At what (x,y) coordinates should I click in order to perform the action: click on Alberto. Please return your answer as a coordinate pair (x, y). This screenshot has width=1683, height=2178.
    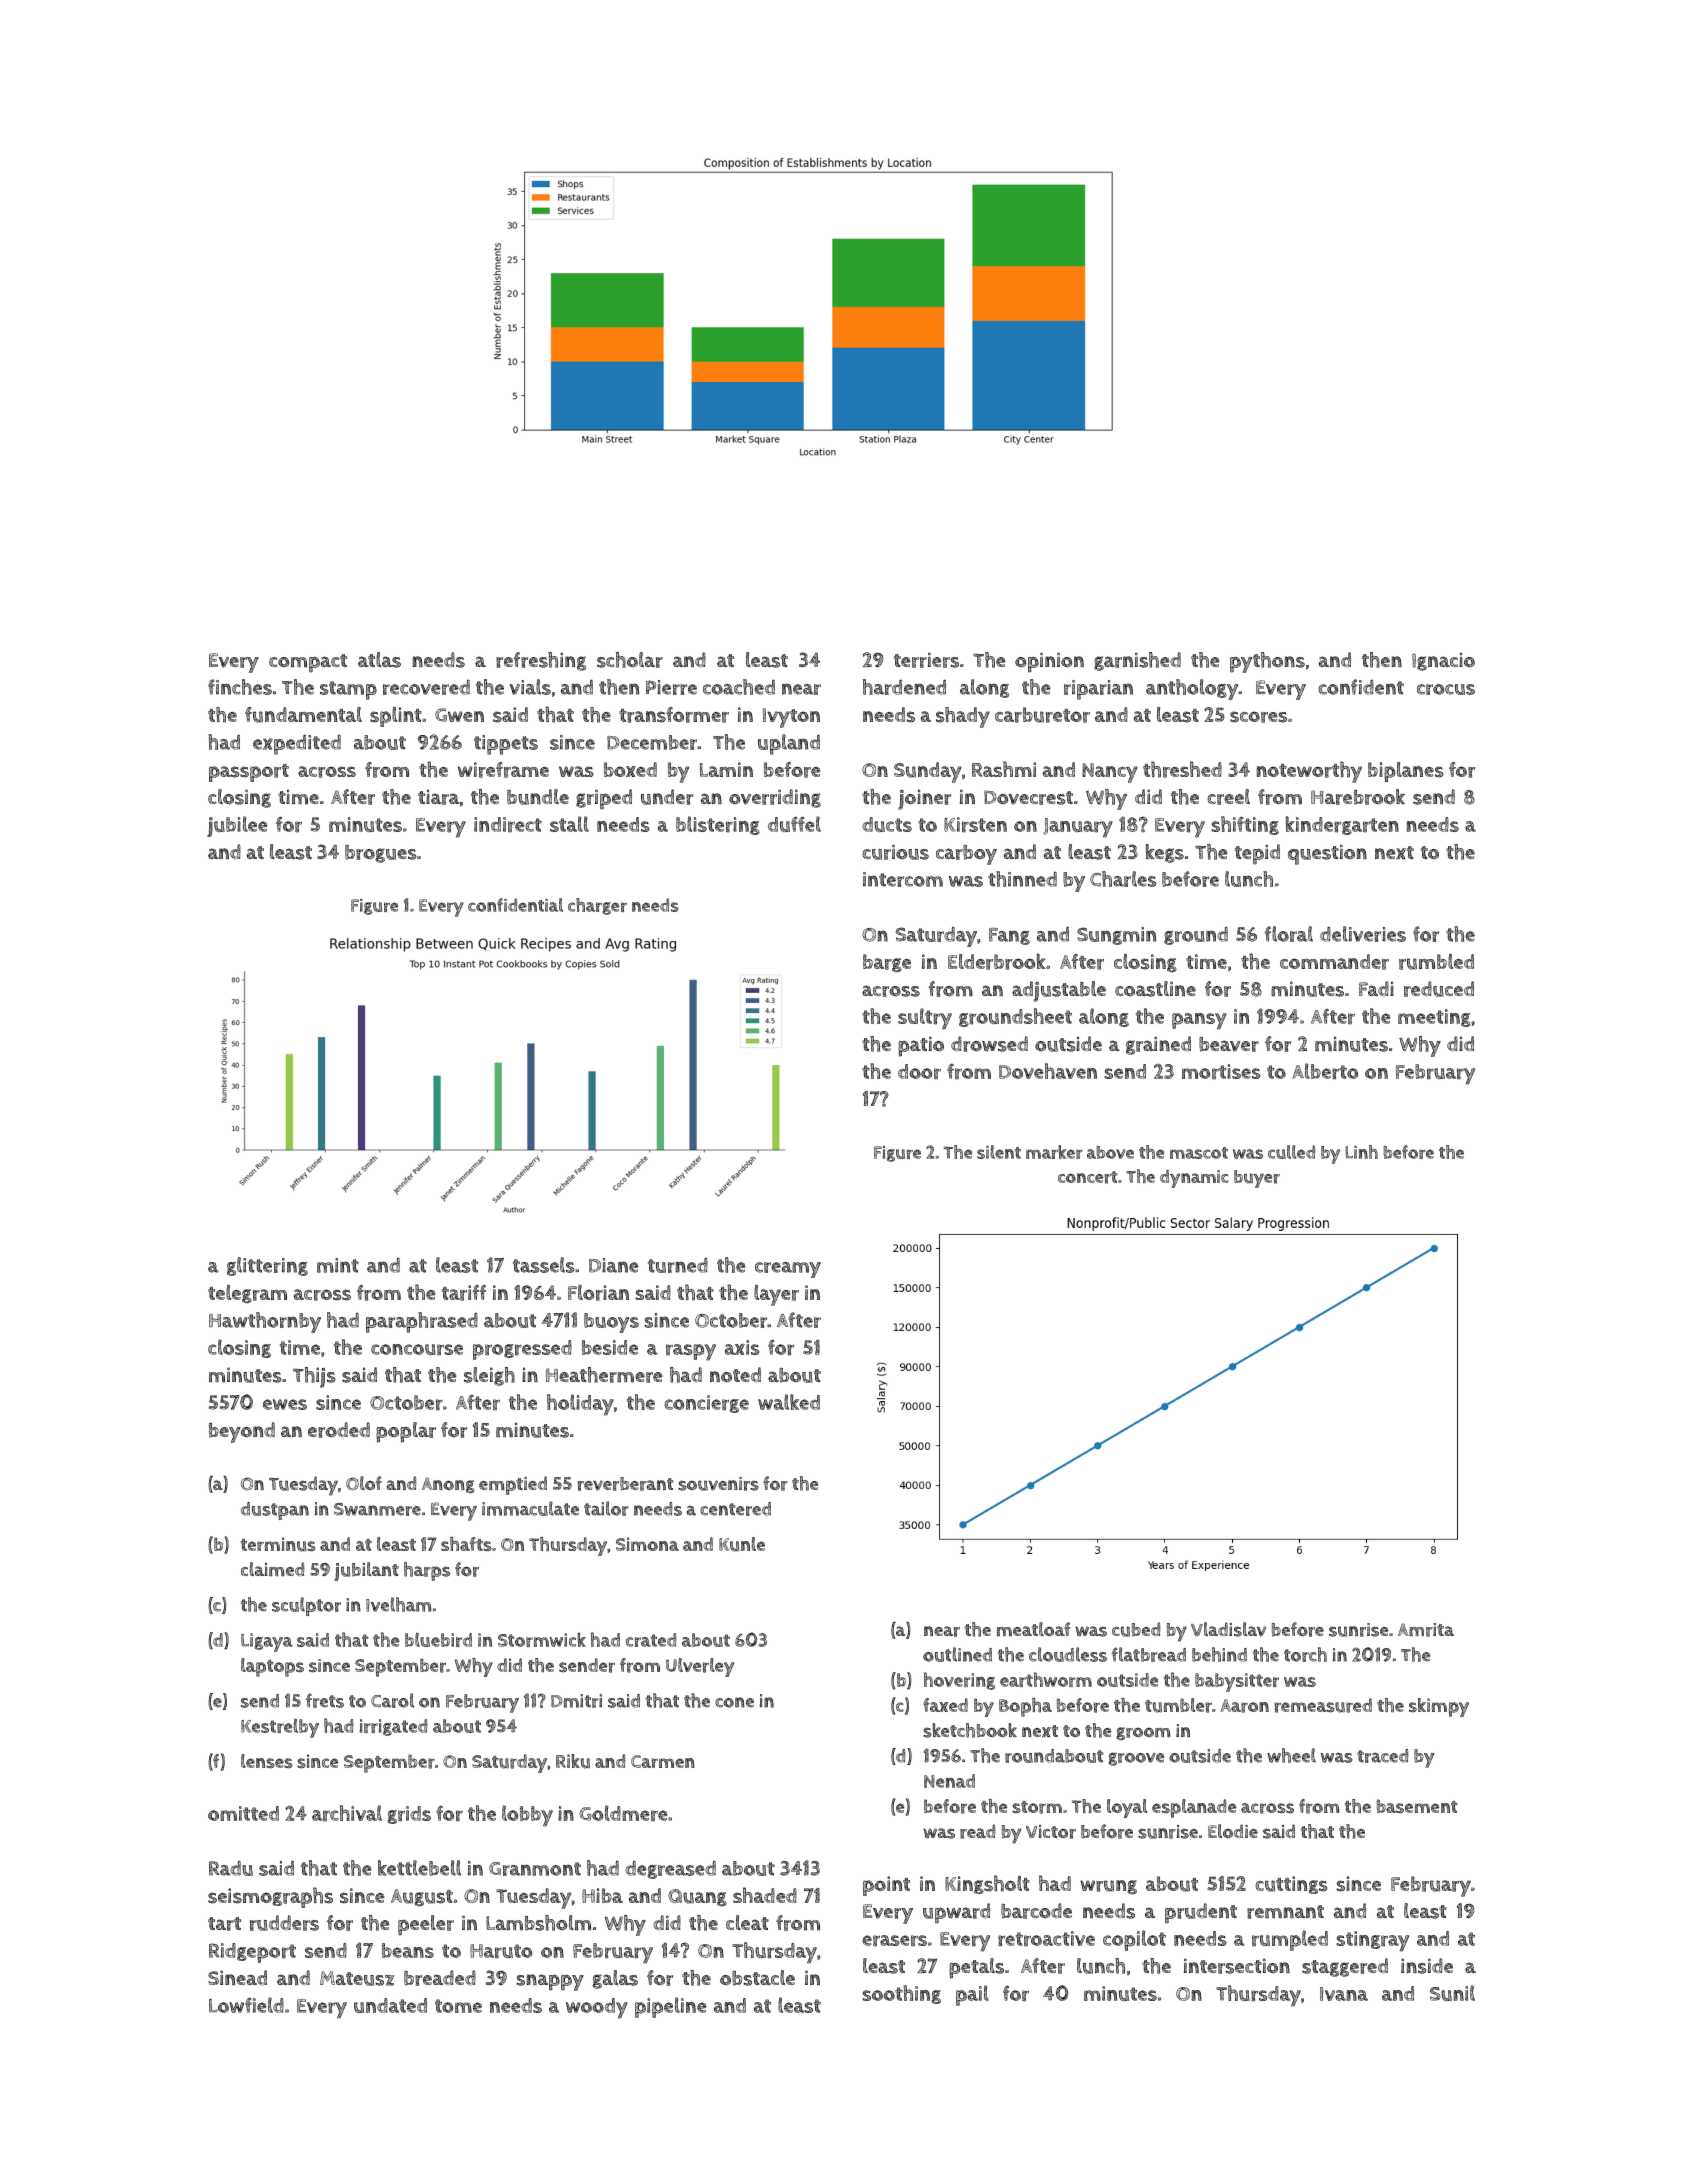
    Looking at the image, I should click on (1325, 1071).
